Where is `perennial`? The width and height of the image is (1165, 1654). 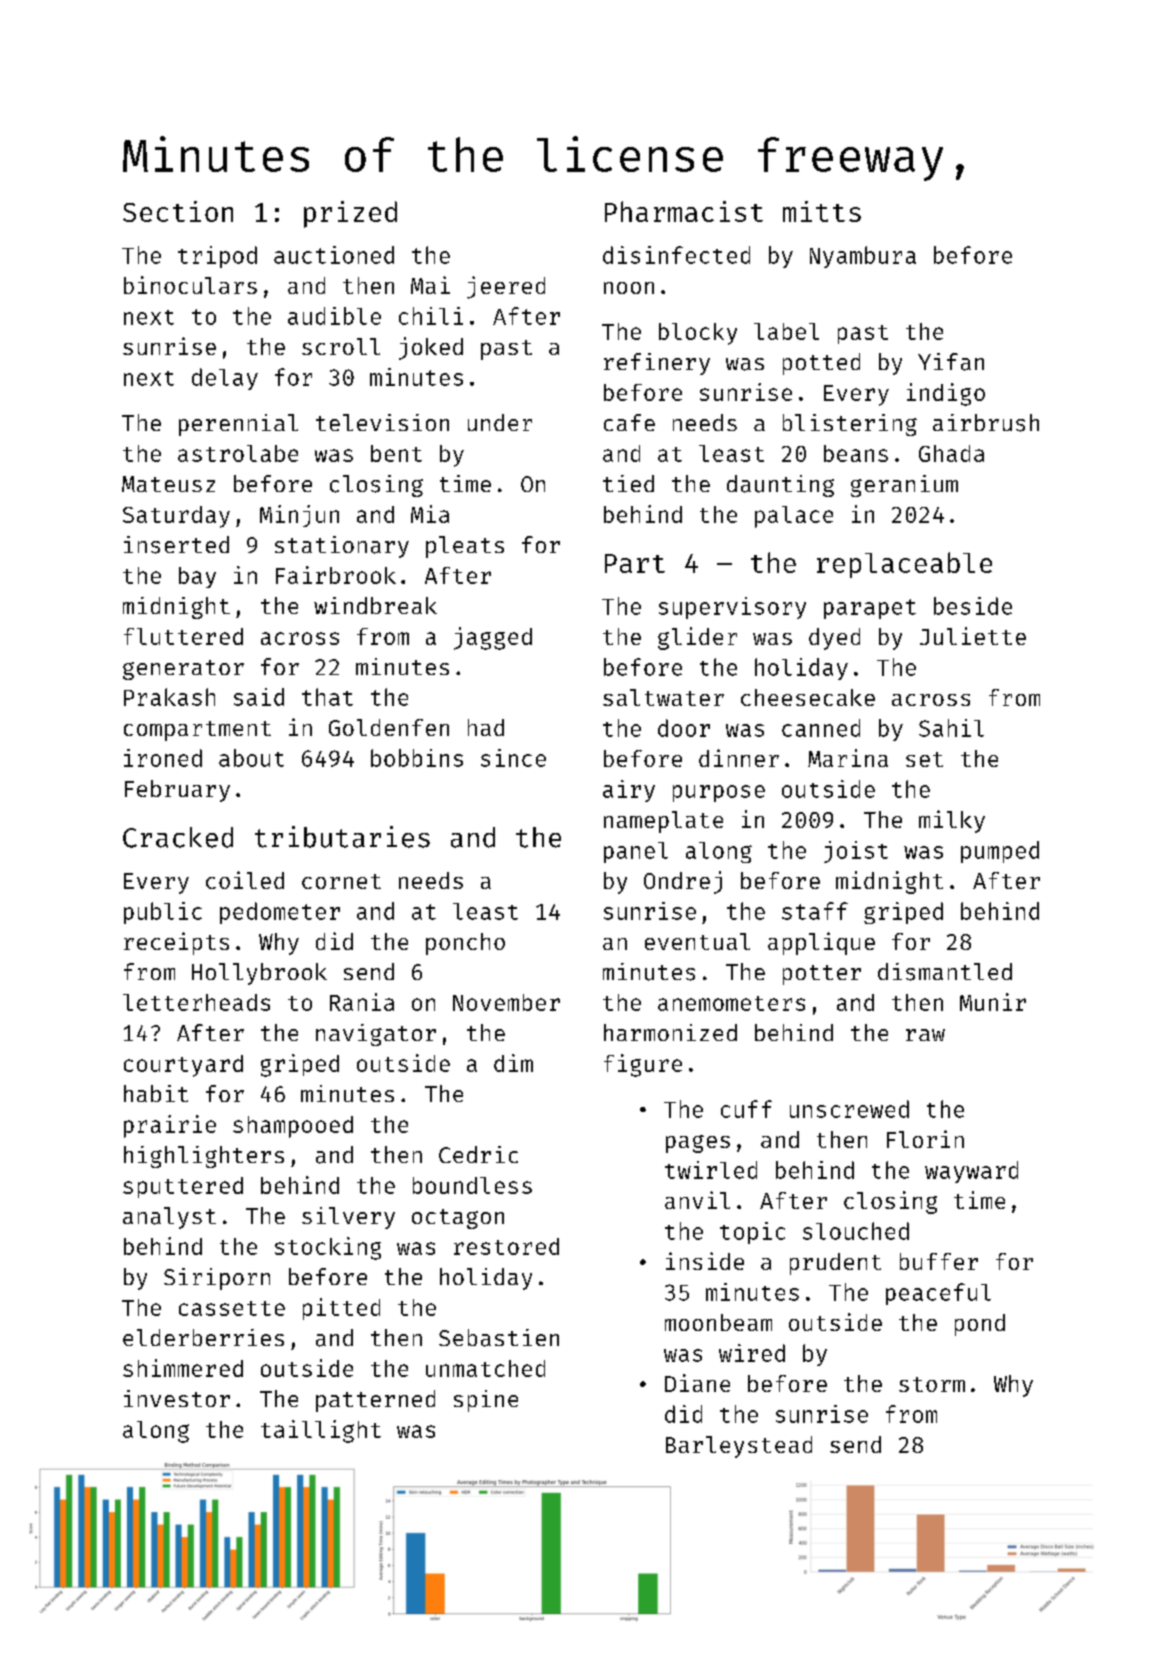
perennial is located at coordinates (238, 425).
